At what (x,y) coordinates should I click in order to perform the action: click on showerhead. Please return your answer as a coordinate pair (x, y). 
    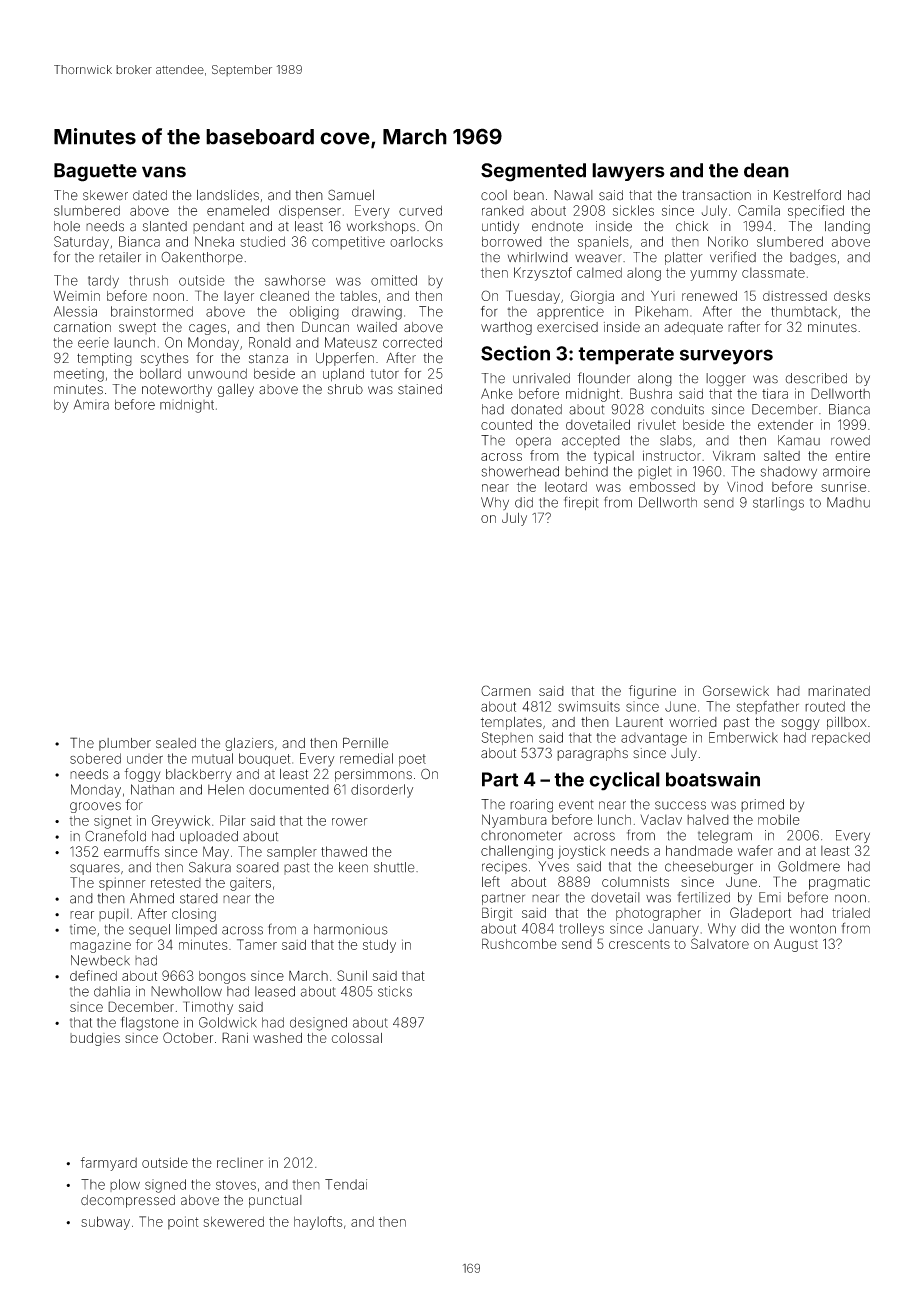
    Looking at the image, I should click on (520, 471).
